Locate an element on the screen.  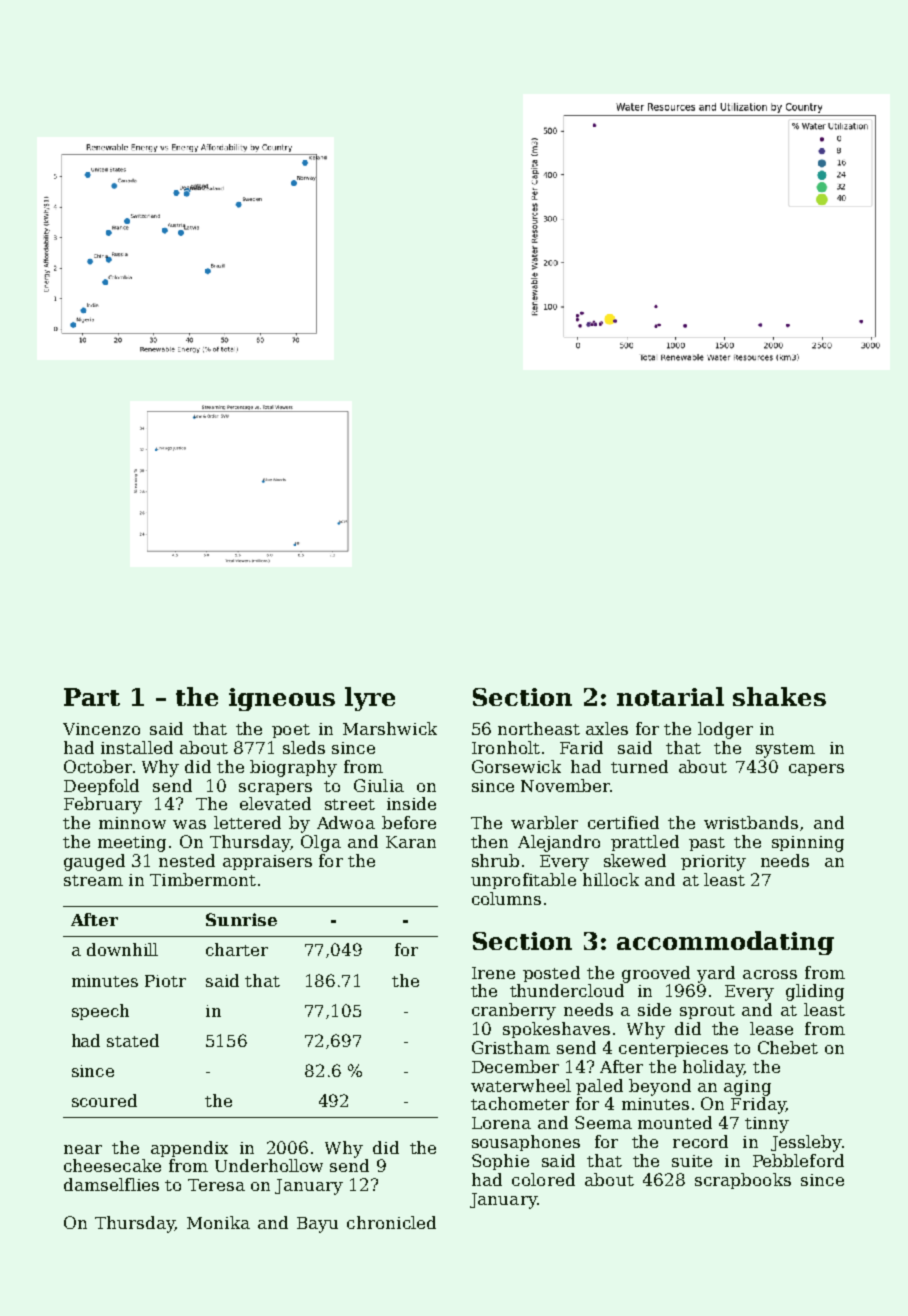
Irene is located at coordinates (493, 973).
